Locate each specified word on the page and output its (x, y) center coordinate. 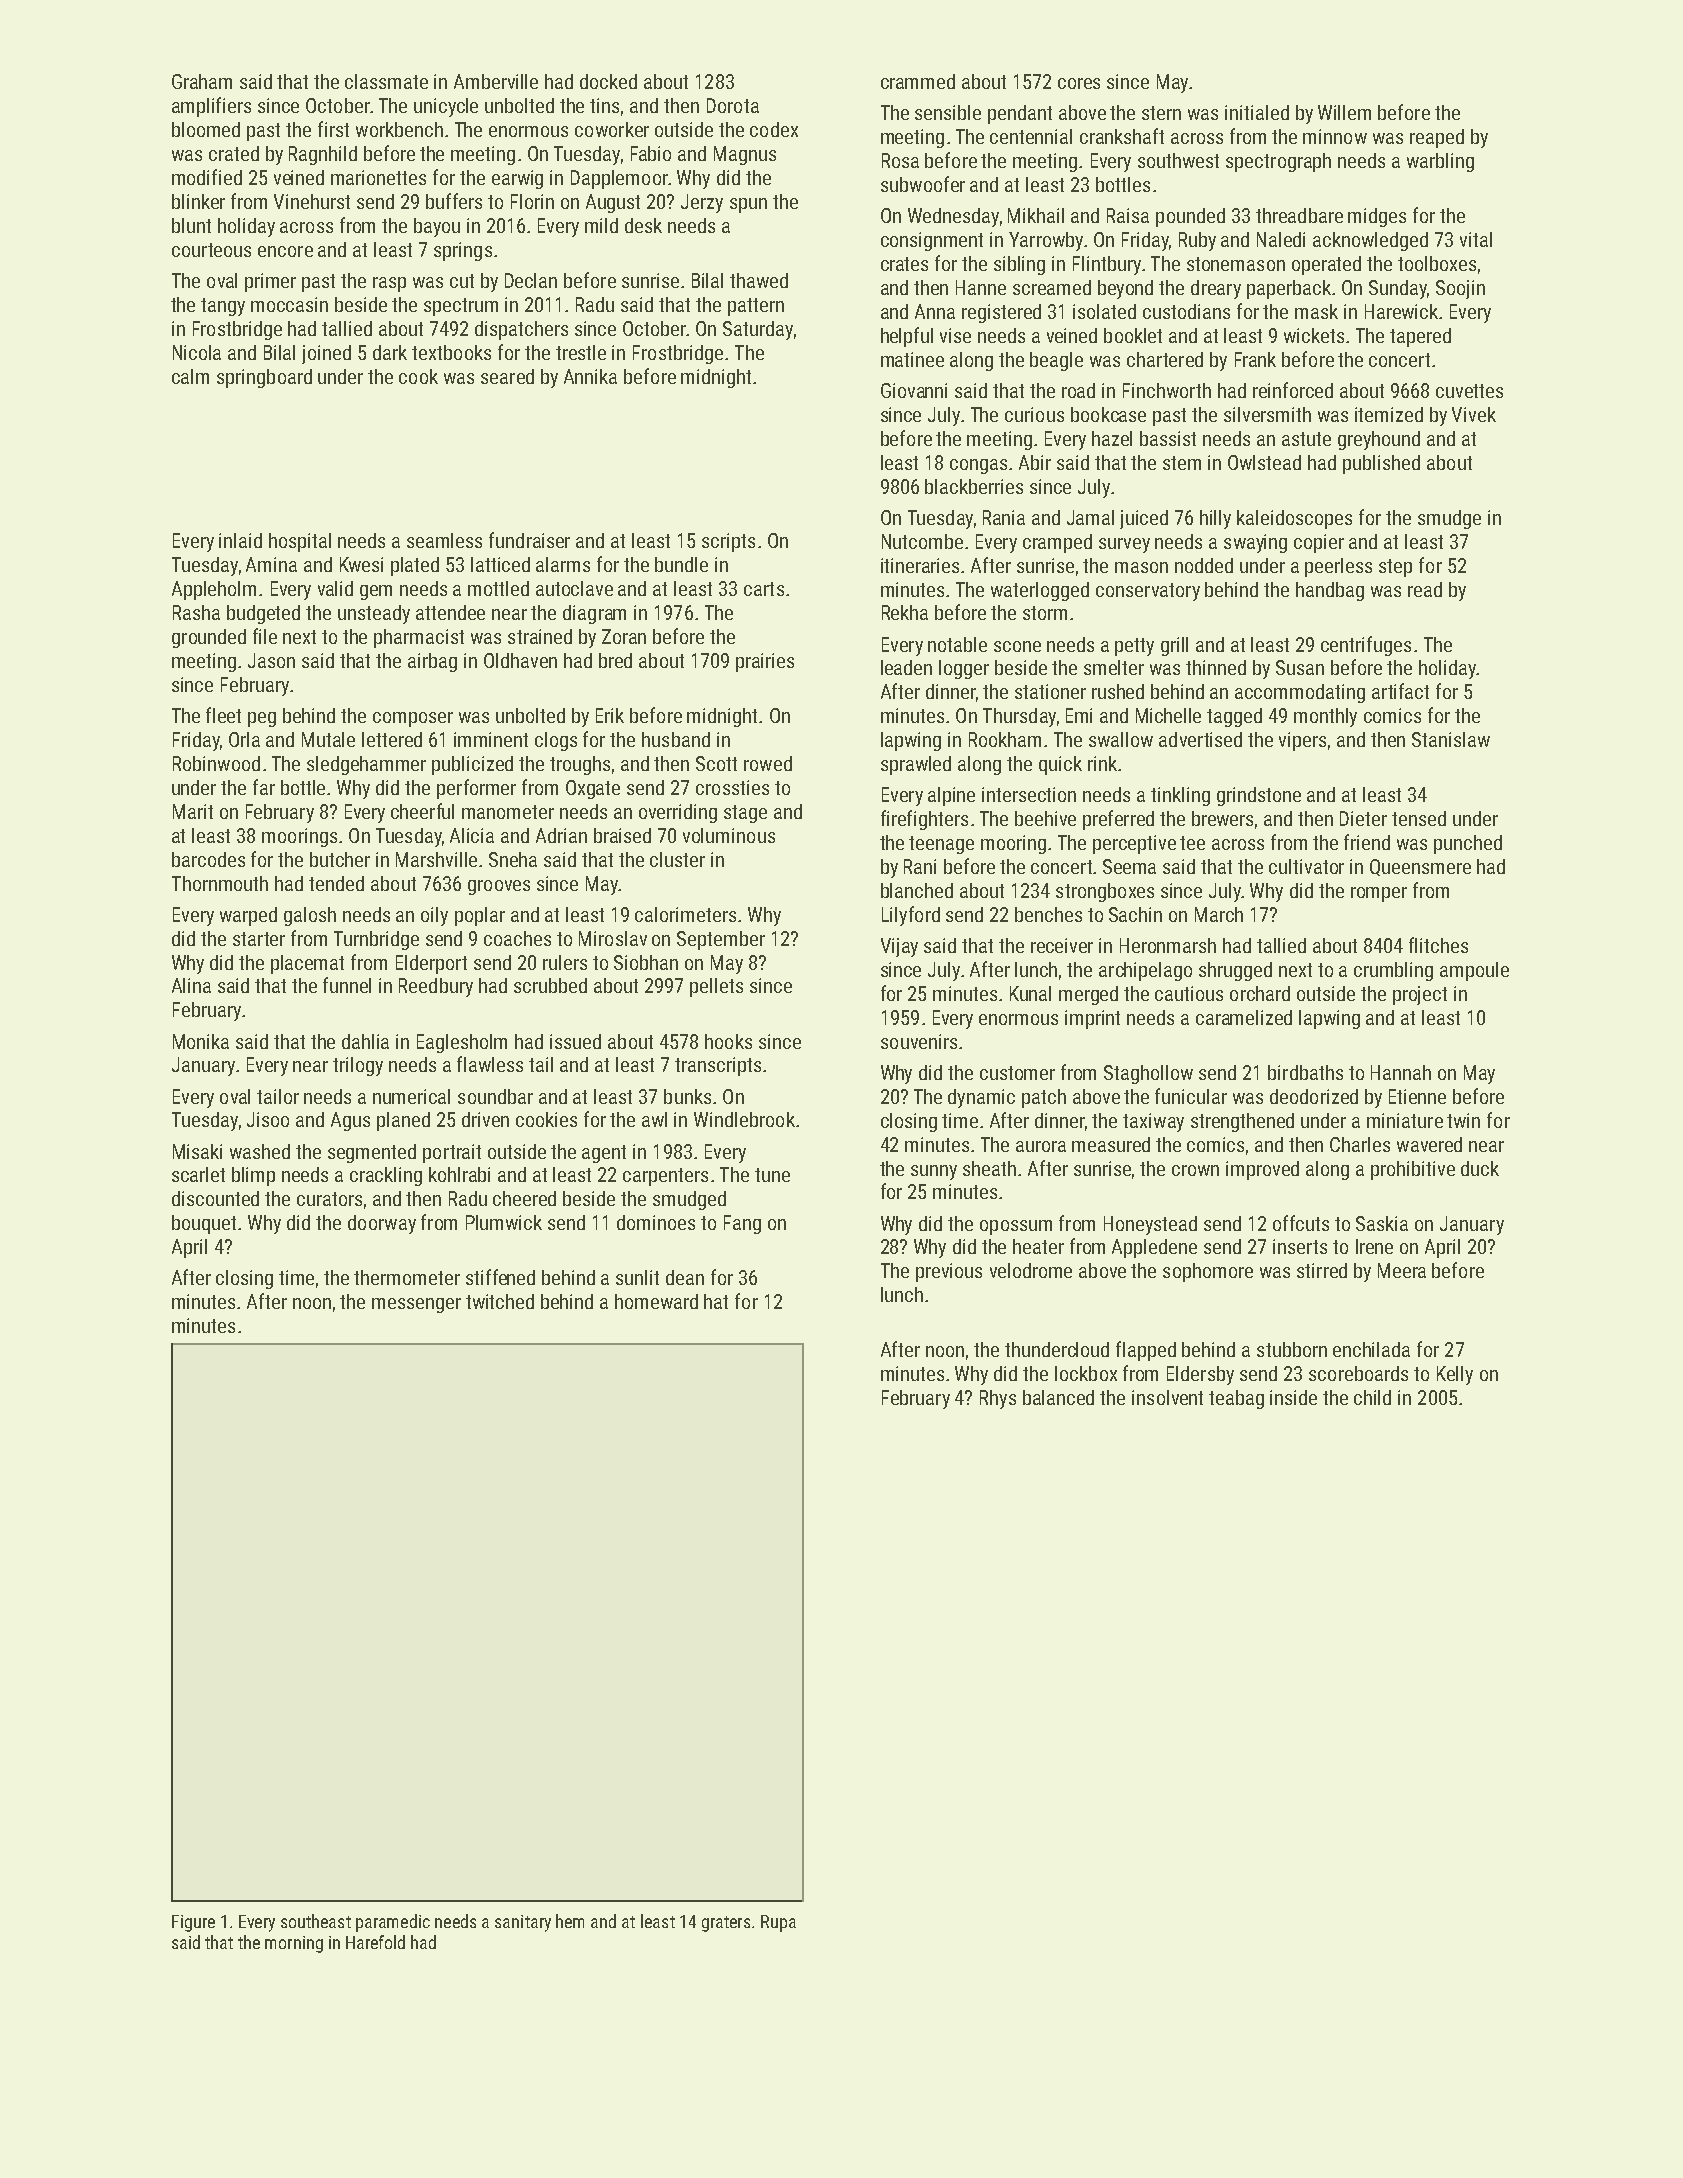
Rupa (778, 1923)
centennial (1031, 136)
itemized (1389, 414)
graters (726, 1924)
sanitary (523, 1923)
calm (190, 376)
